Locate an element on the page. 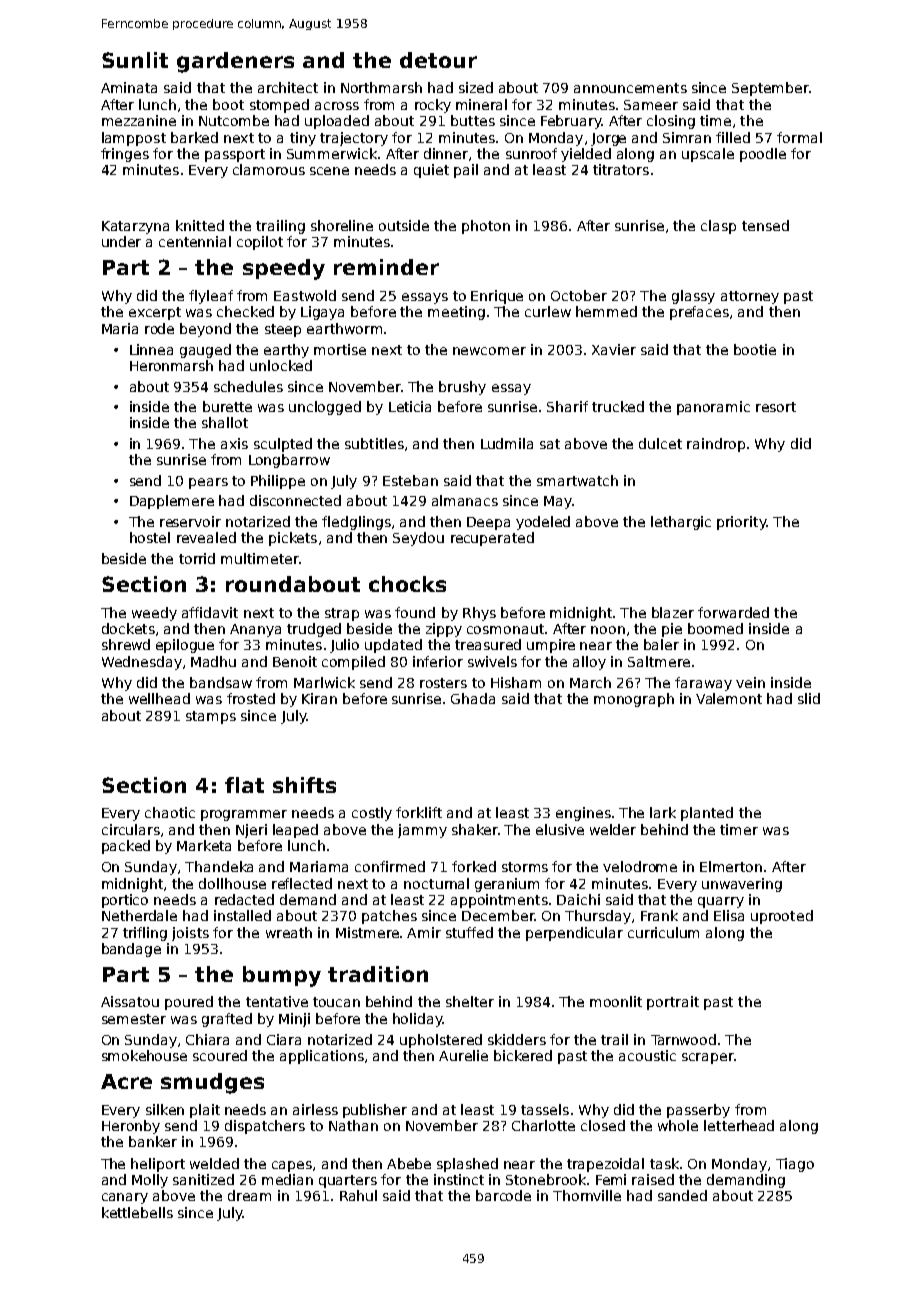 Image resolution: width=924 pixels, height=1308 pixels. Frank is located at coordinates (659, 915).
